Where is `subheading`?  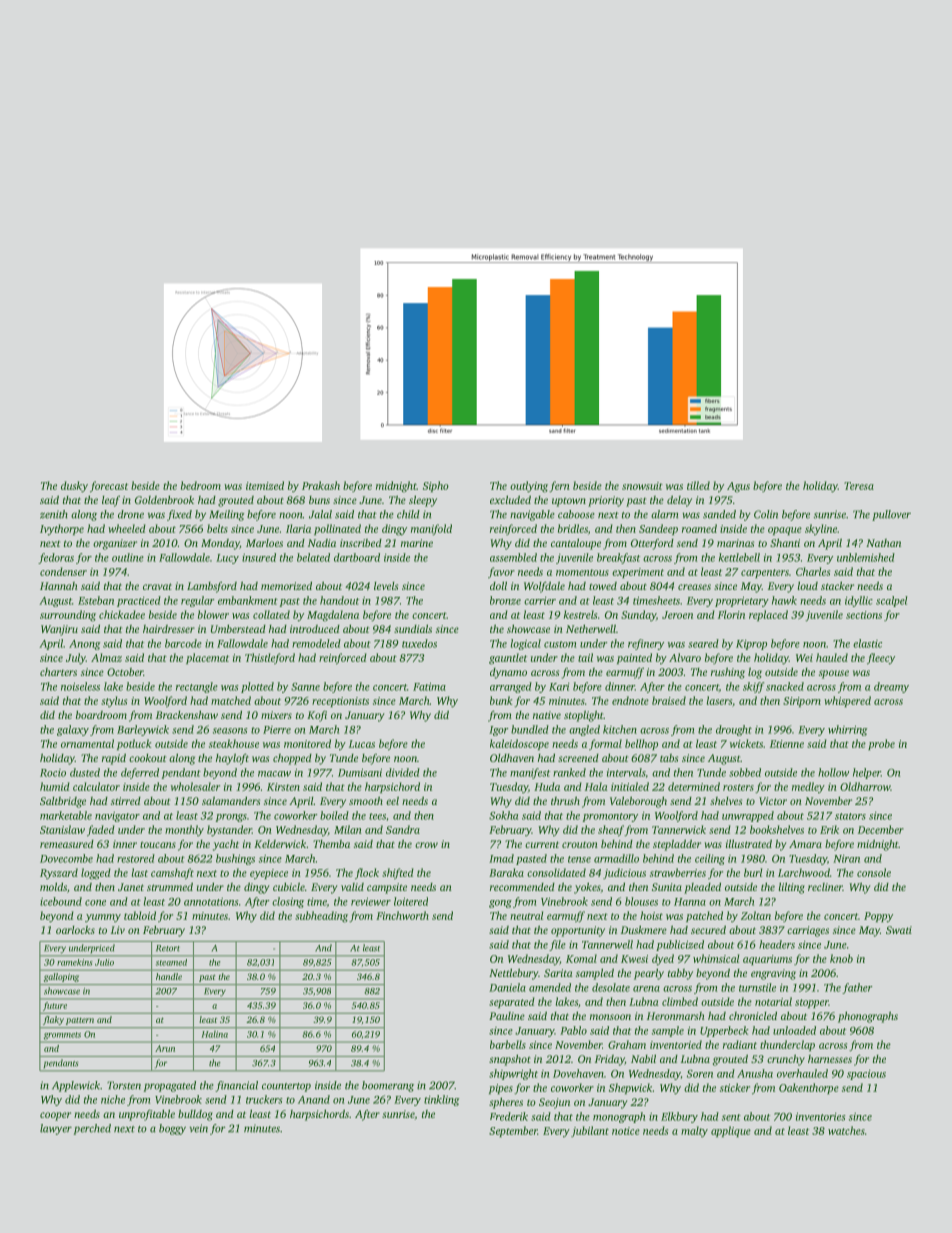 subheading is located at coordinates (321, 917).
